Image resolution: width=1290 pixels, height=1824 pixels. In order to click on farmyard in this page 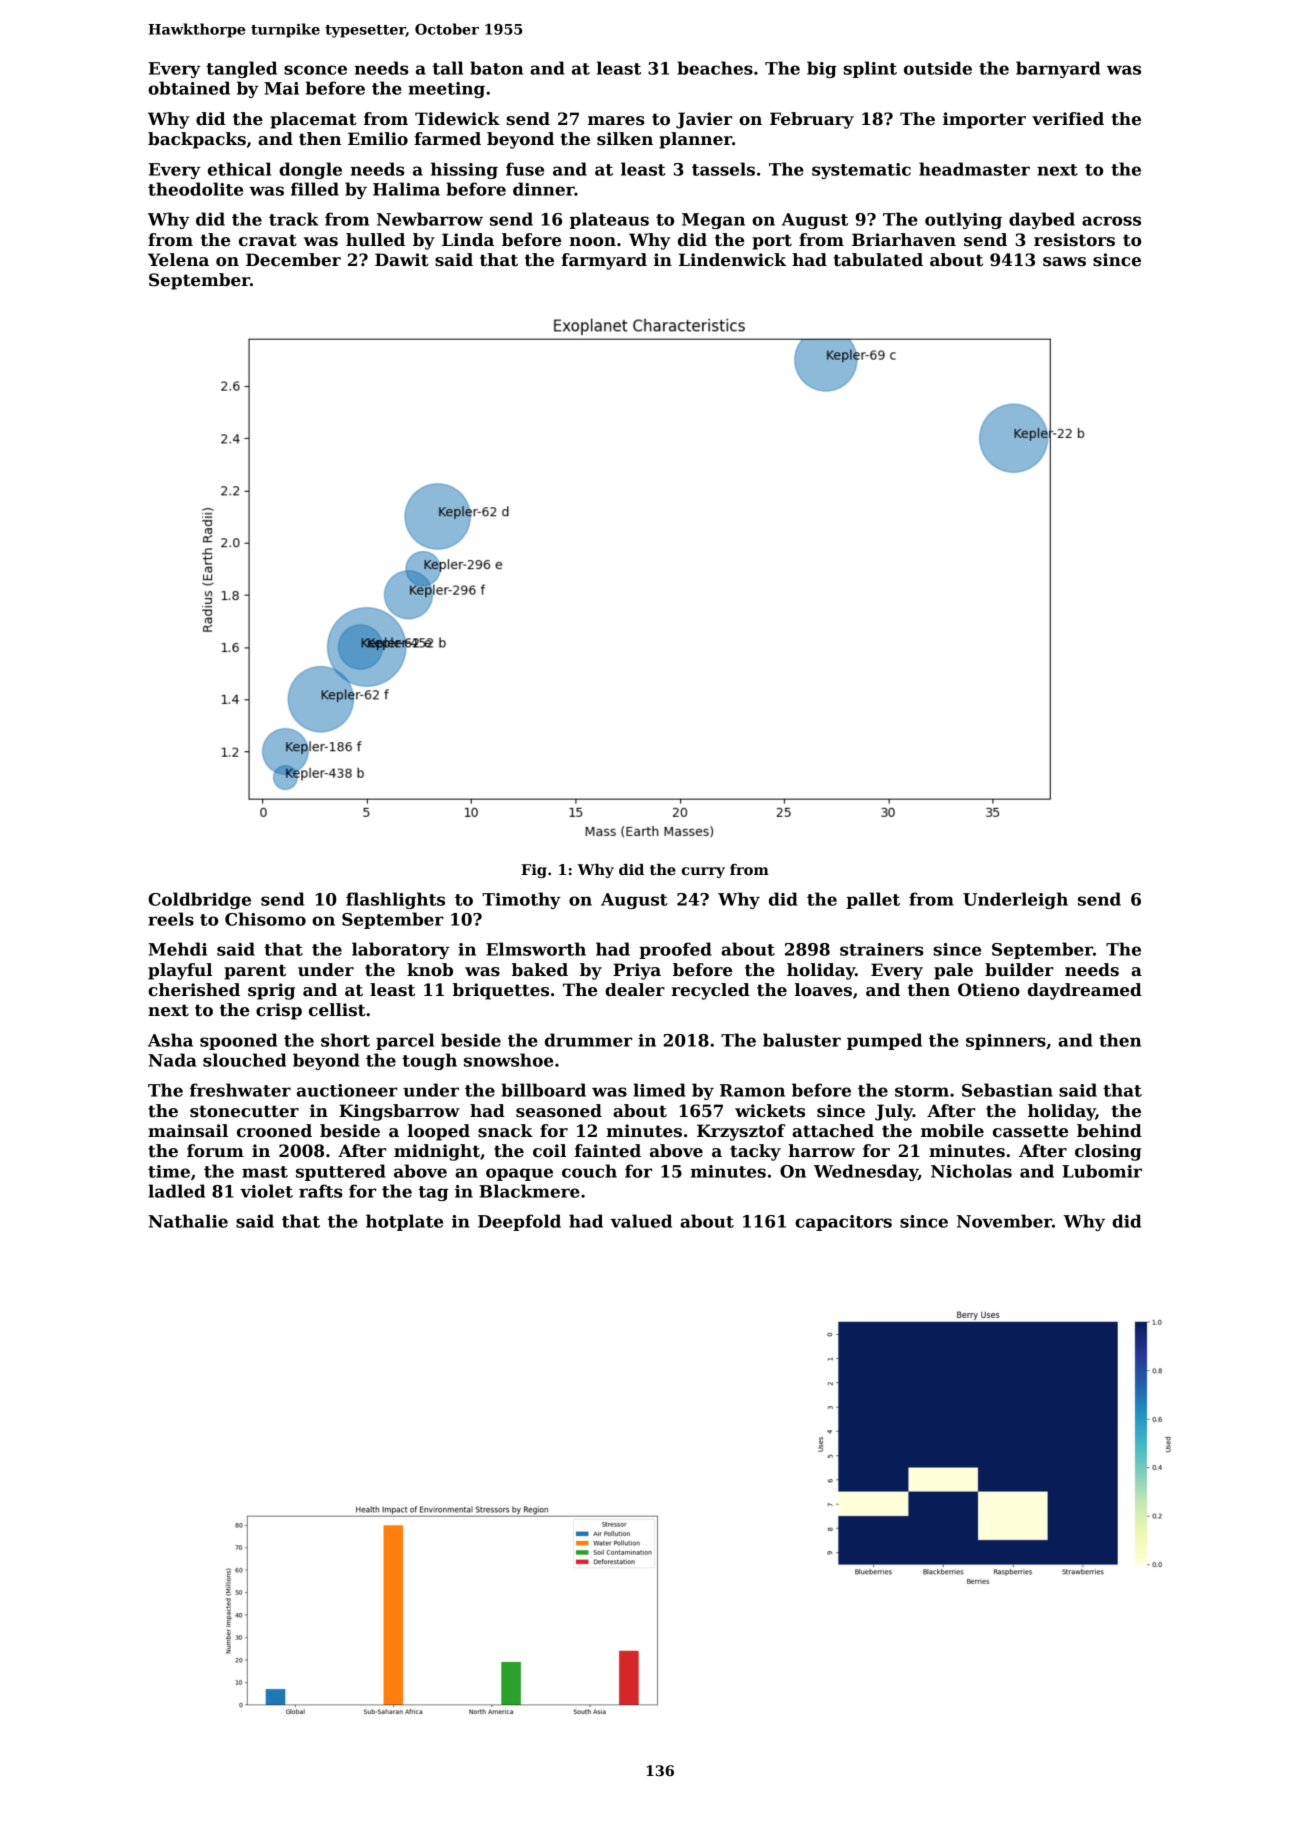, I will do `click(604, 261)`.
